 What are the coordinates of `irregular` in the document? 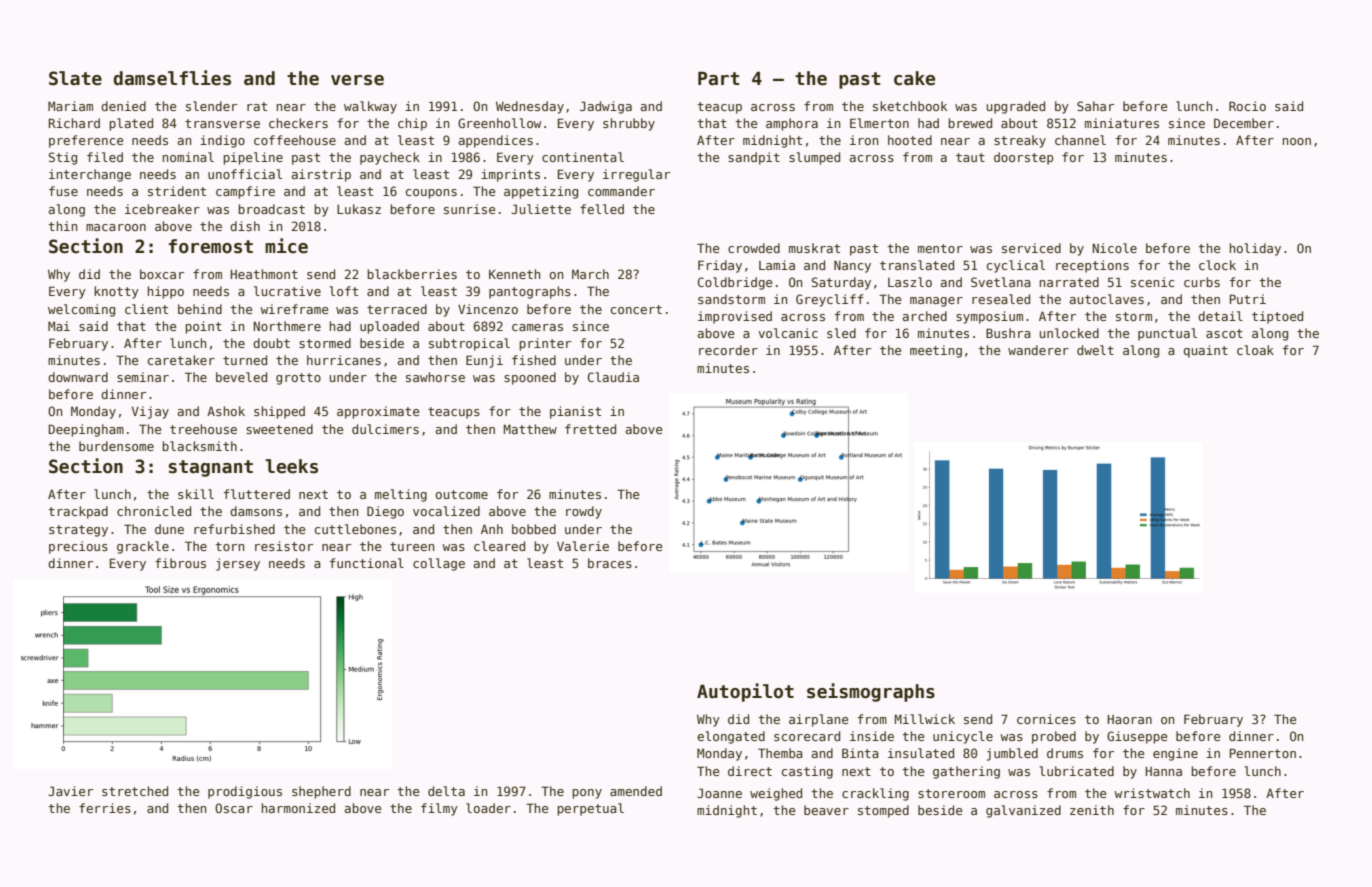 It's located at (636, 175).
